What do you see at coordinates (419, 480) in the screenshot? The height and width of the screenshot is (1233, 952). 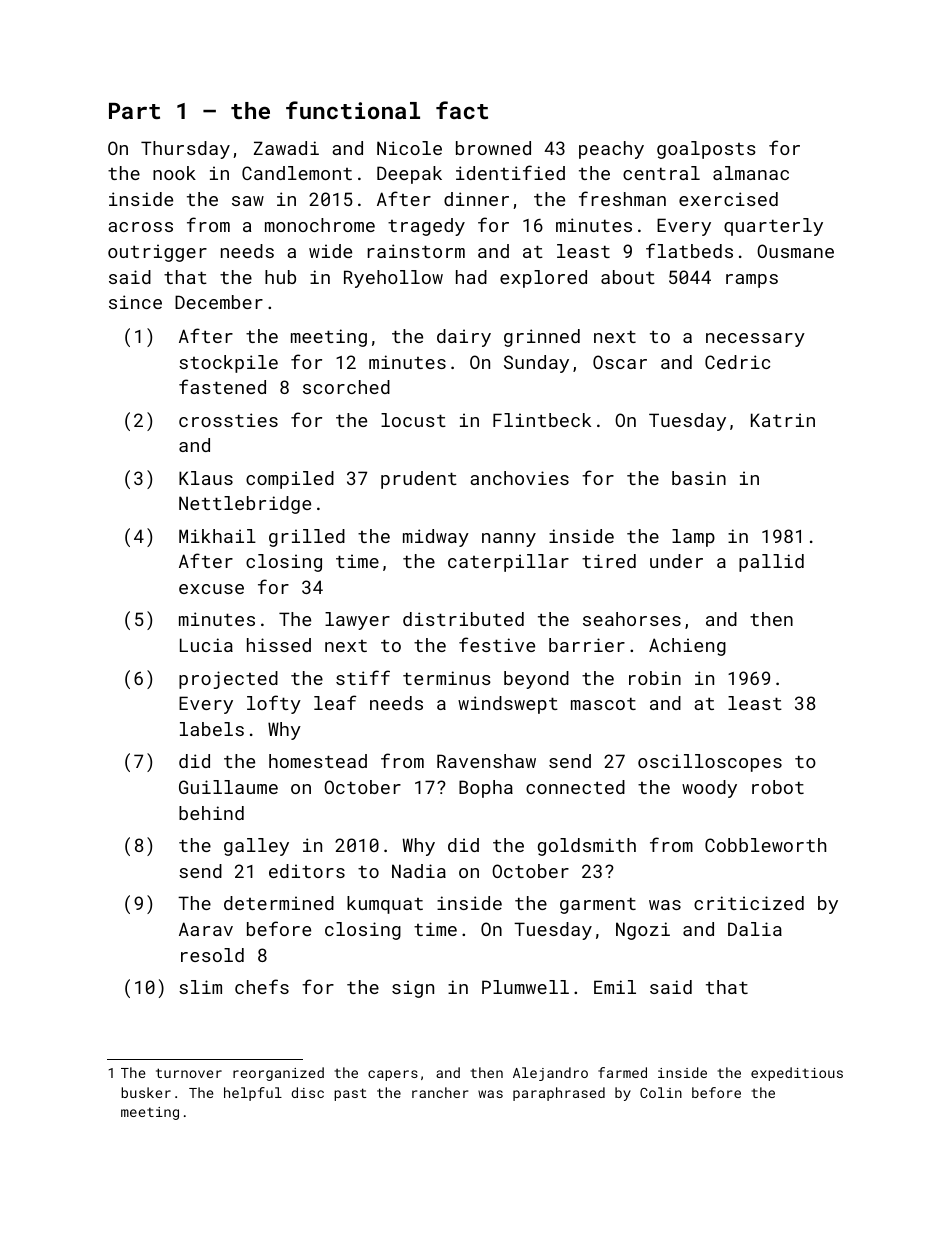 I see `prudent` at bounding box center [419, 480].
